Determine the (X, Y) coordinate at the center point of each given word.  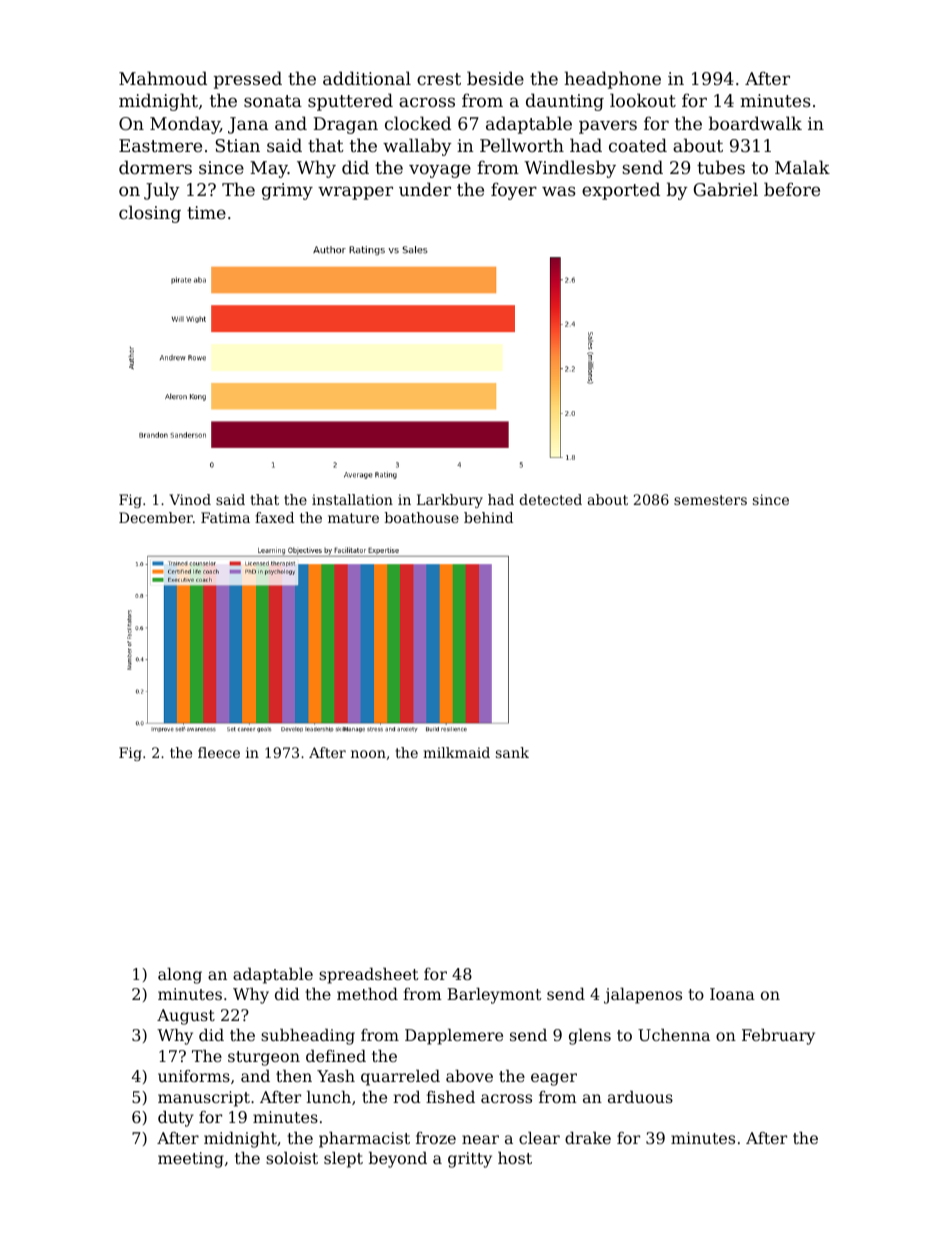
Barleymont (494, 996)
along (180, 976)
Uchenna (674, 1035)
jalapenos (643, 996)
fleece (219, 752)
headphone (612, 80)
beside (495, 78)
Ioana (732, 994)
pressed (248, 80)
